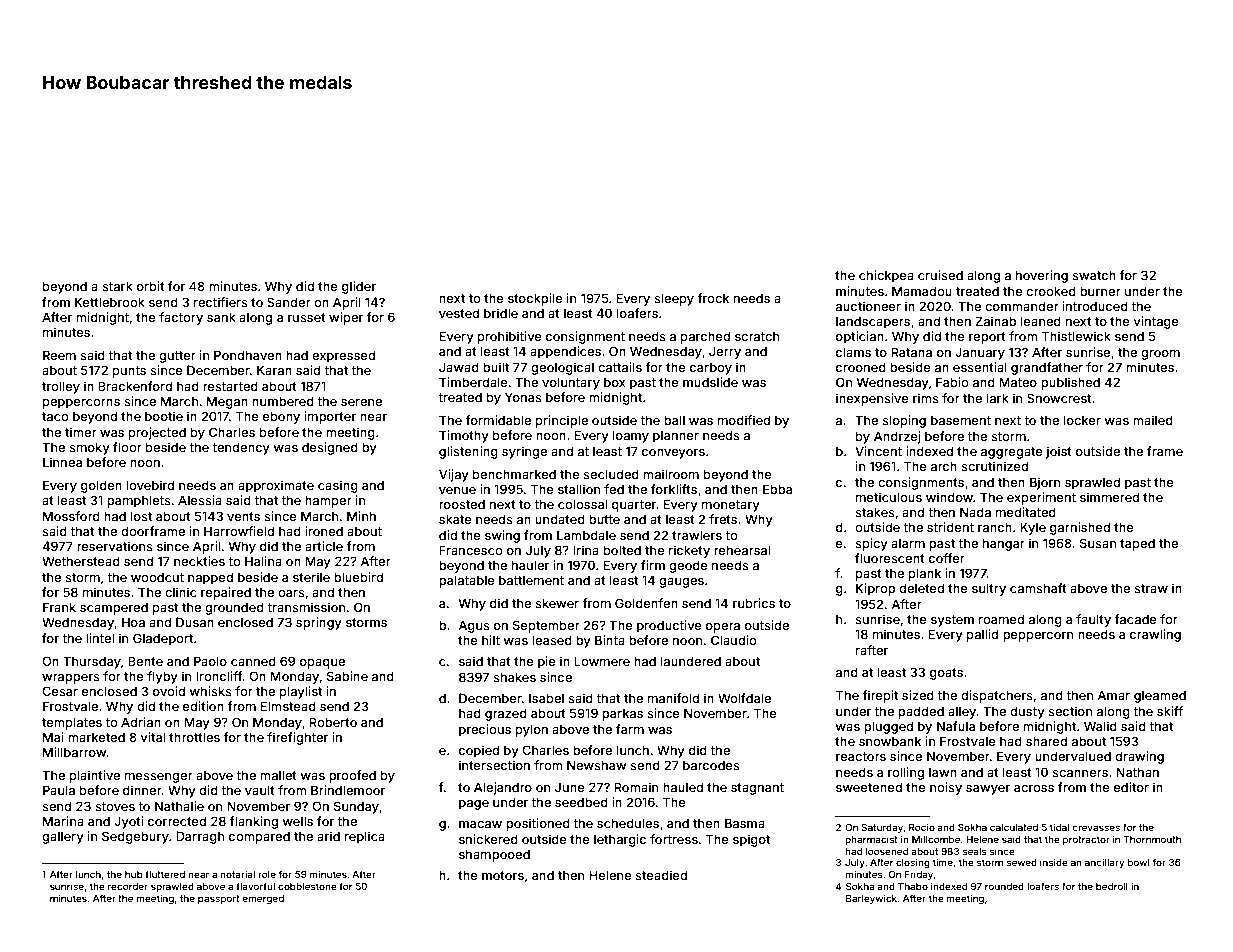  What do you see at coordinates (674, 299) in the screenshot?
I see `sleepy` at bounding box center [674, 299].
